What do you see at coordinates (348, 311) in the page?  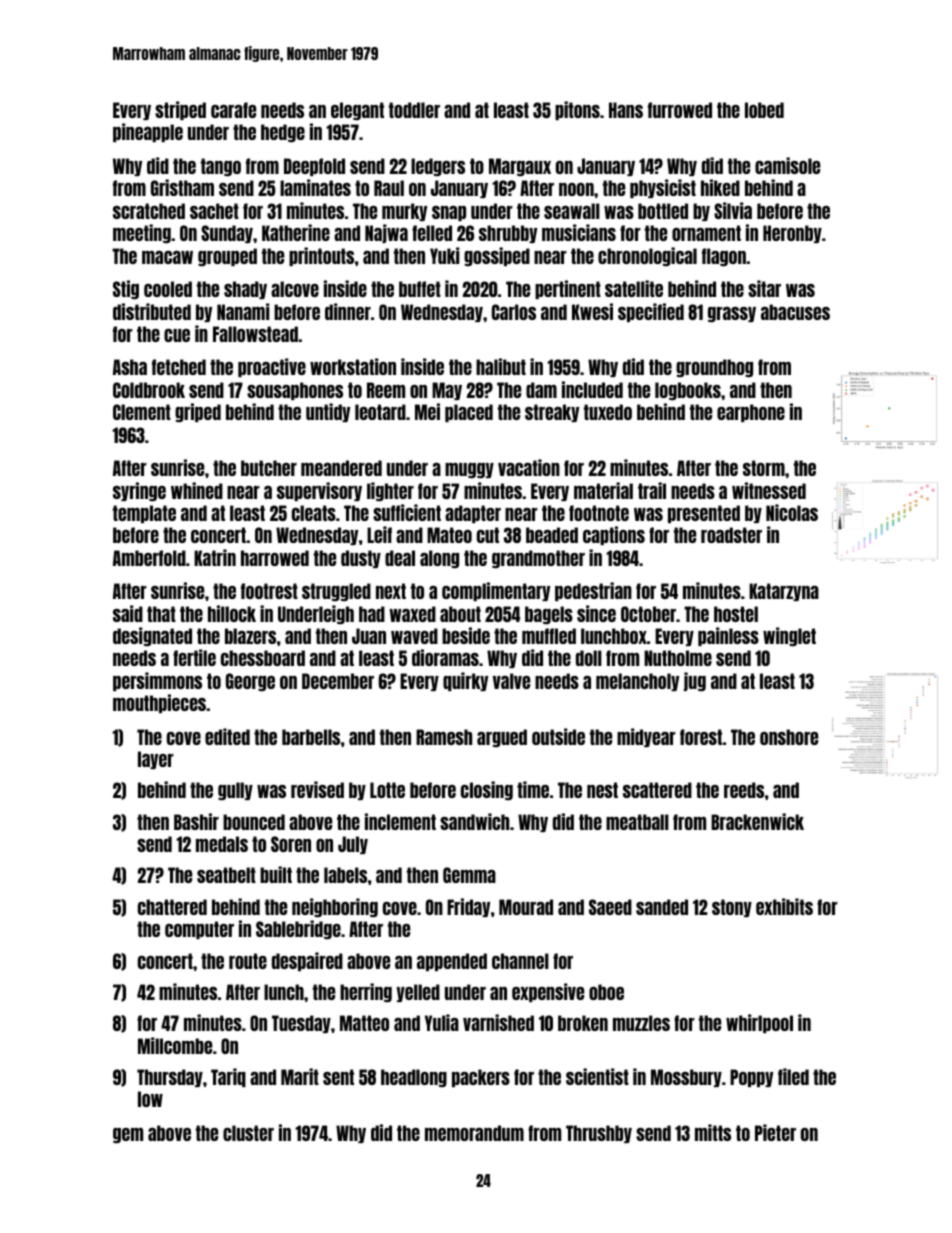 I see `dinner` at bounding box center [348, 311].
